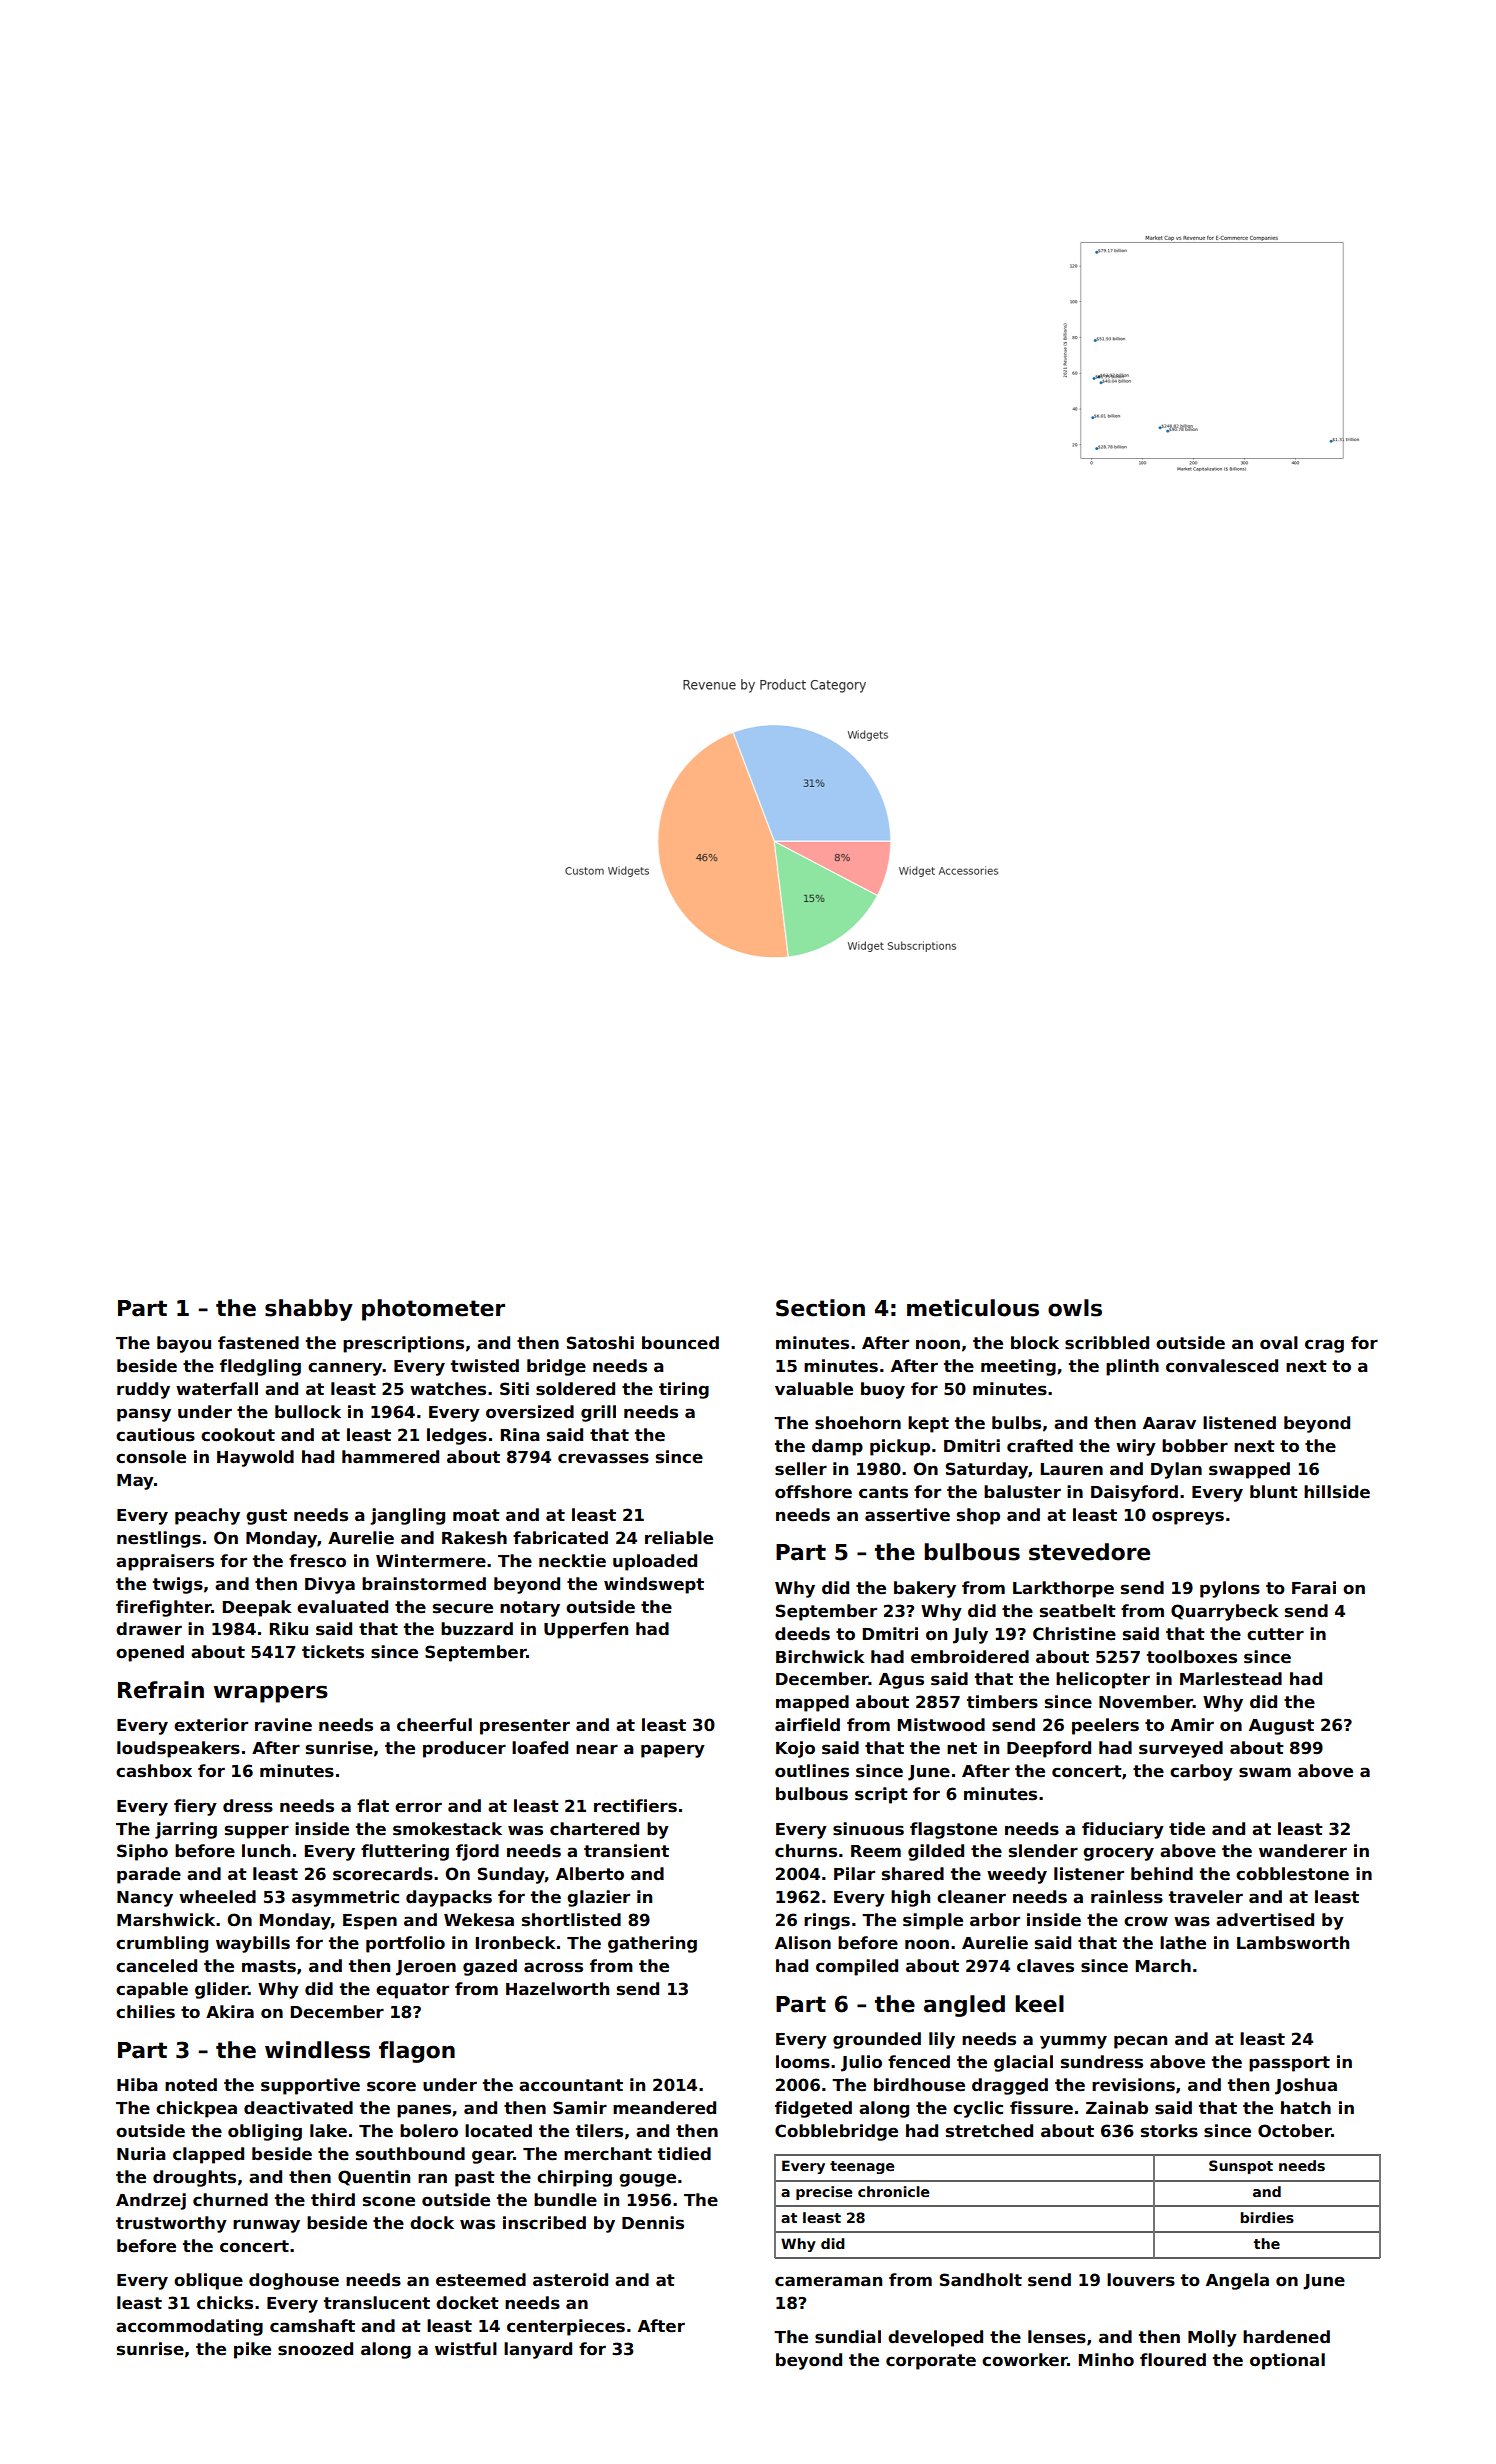 The image size is (1496, 2464). I want to click on glazier, so click(598, 1898).
